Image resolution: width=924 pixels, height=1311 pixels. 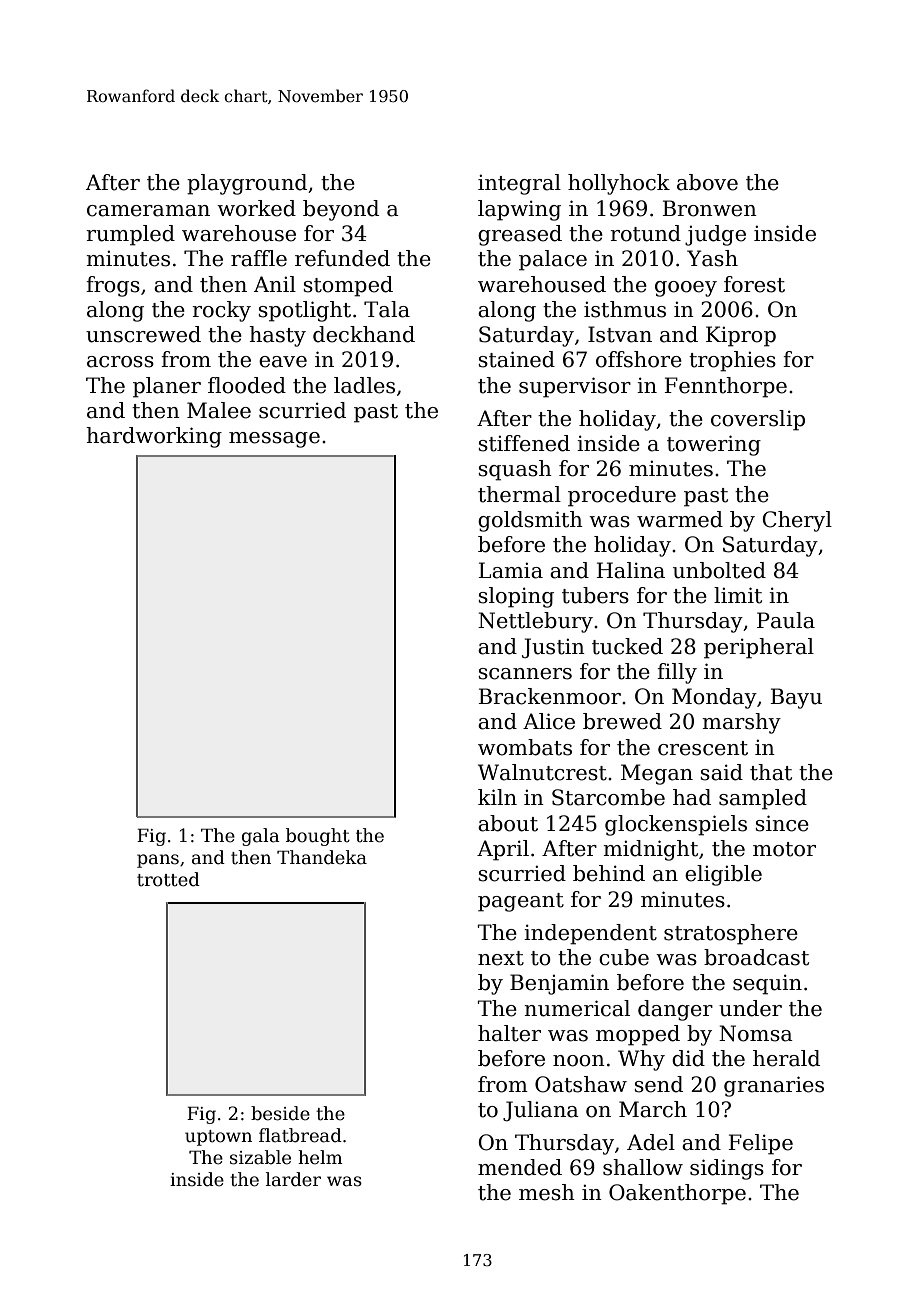 What do you see at coordinates (786, 1058) in the document?
I see `herald` at bounding box center [786, 1058].
